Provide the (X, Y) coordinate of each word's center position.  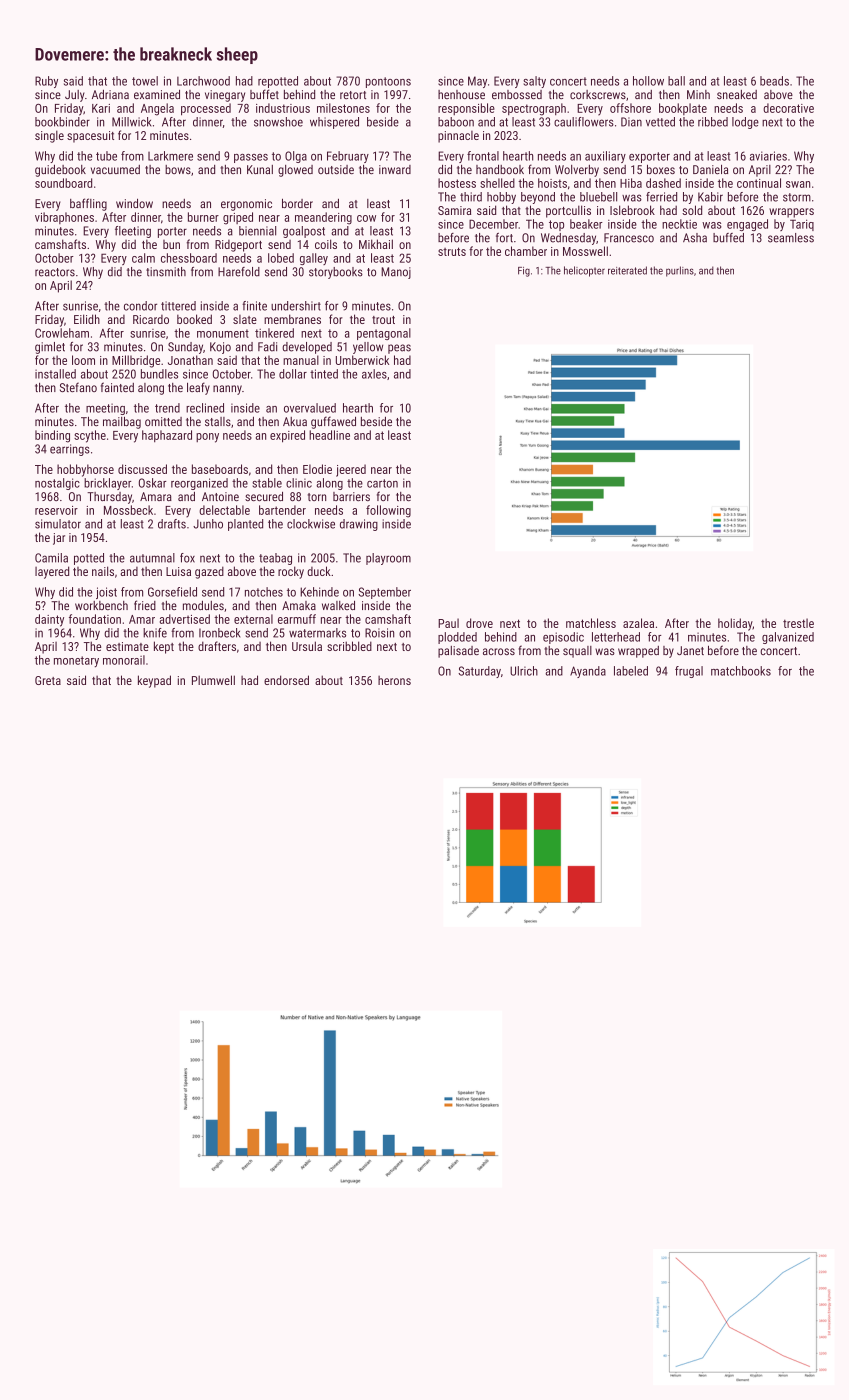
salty (534, 82)
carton (382, 483)
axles (374, 374)
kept (164, 647)
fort (504, 238)
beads (774, 81)
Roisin (379, 633)
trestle (798, 623)
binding (52, 436)
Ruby (46, 82)
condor (140, 306)
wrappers (791, 213)
